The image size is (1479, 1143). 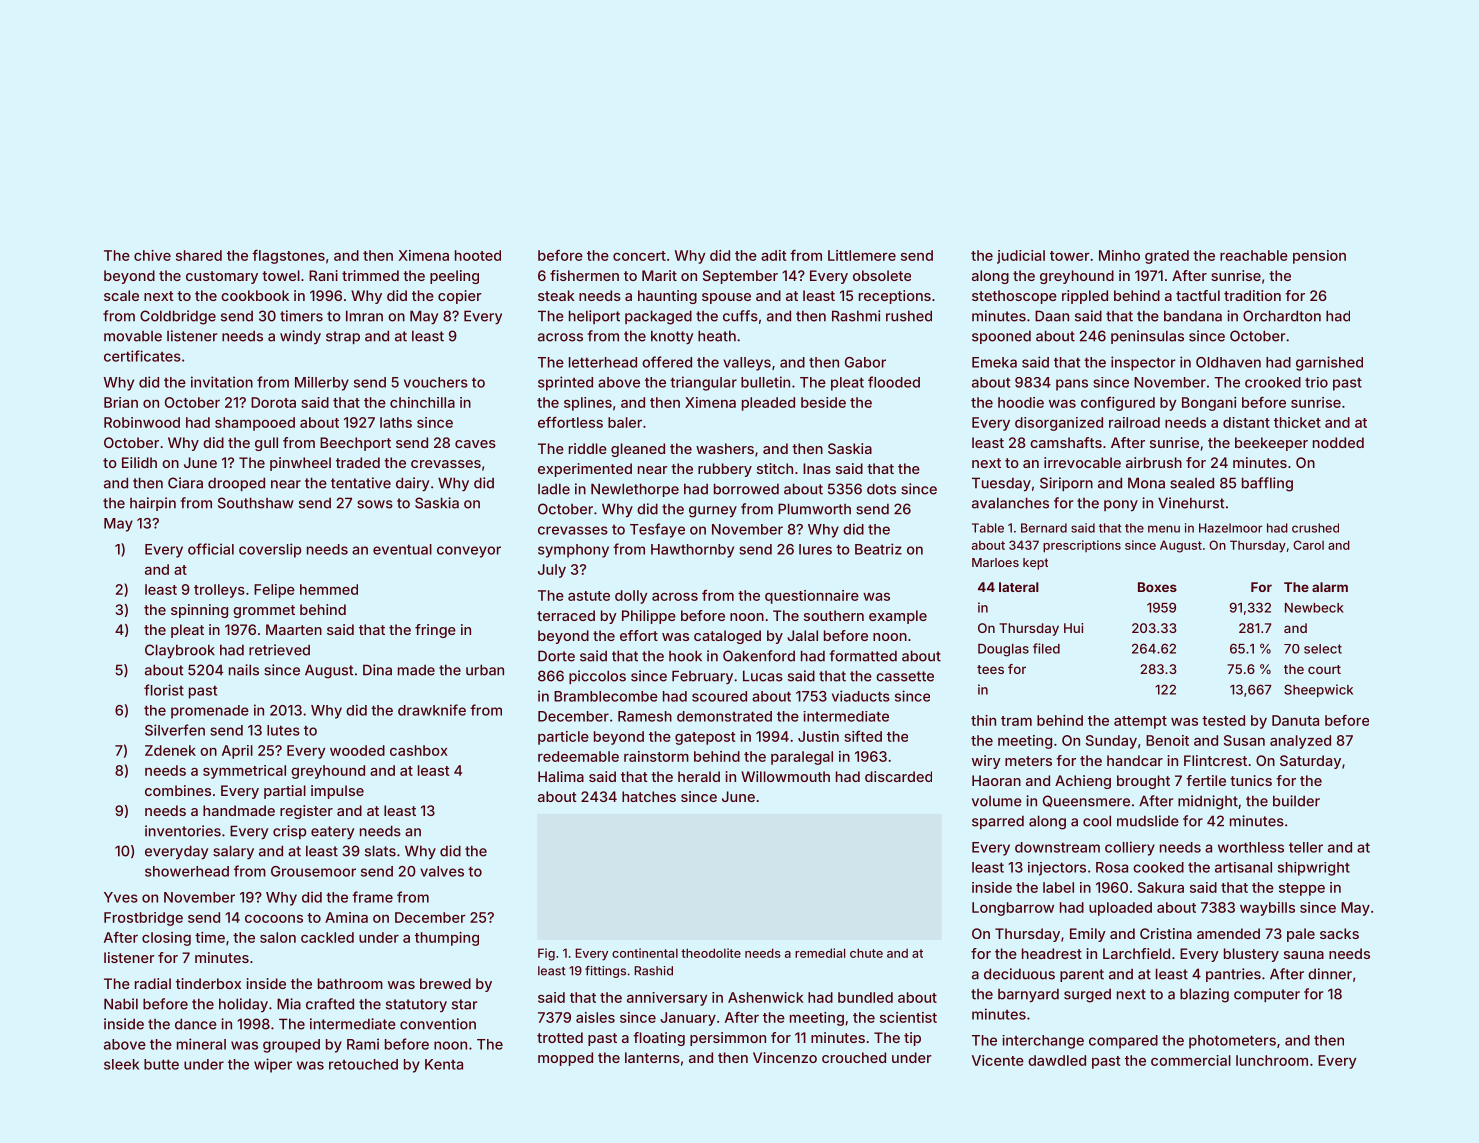 What do you see at coordinates (908, 1017) in the document?
I see `scientist` at bounding box center [908, 1017].
